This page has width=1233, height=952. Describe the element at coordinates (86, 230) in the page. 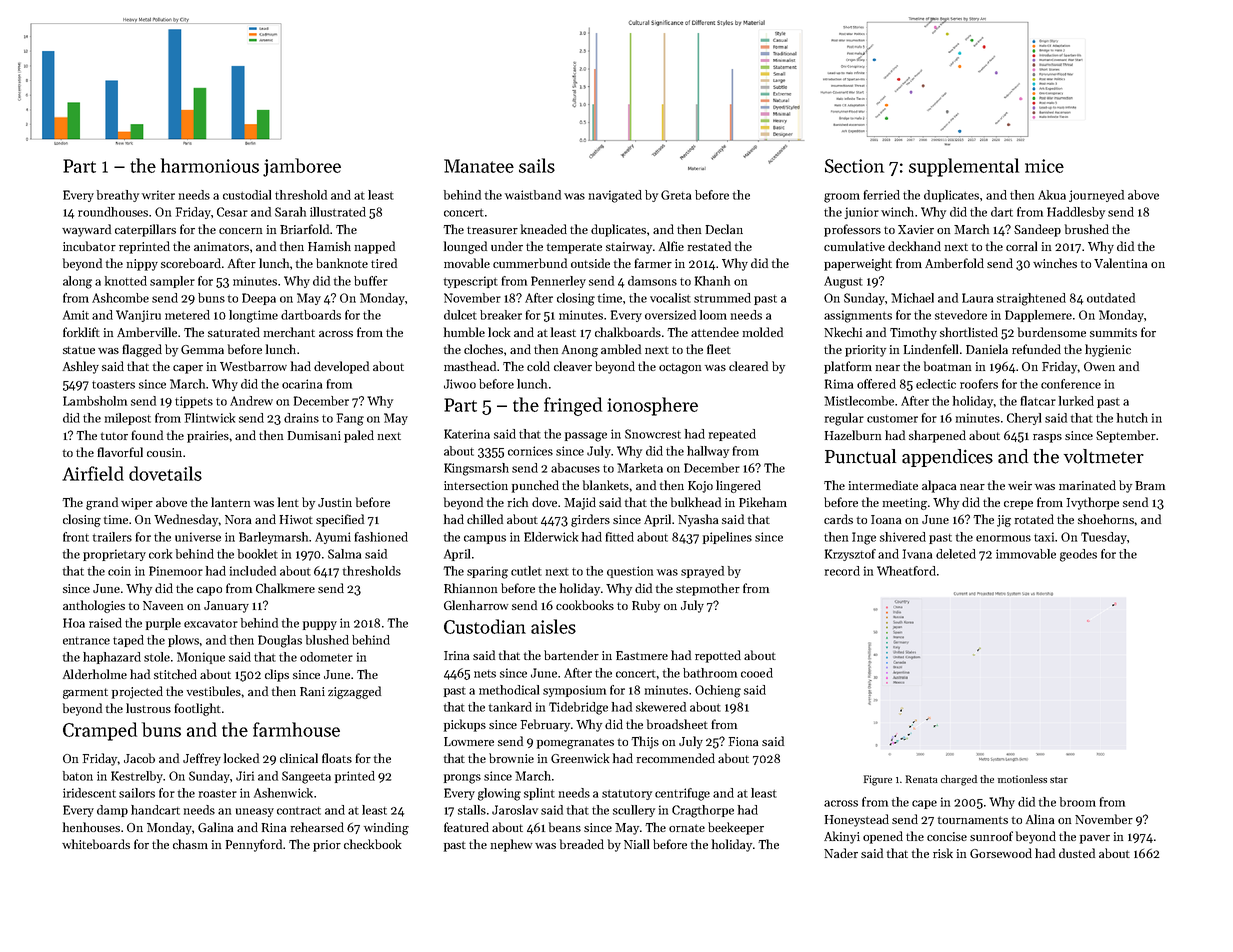

I see `wayward` at that location.
